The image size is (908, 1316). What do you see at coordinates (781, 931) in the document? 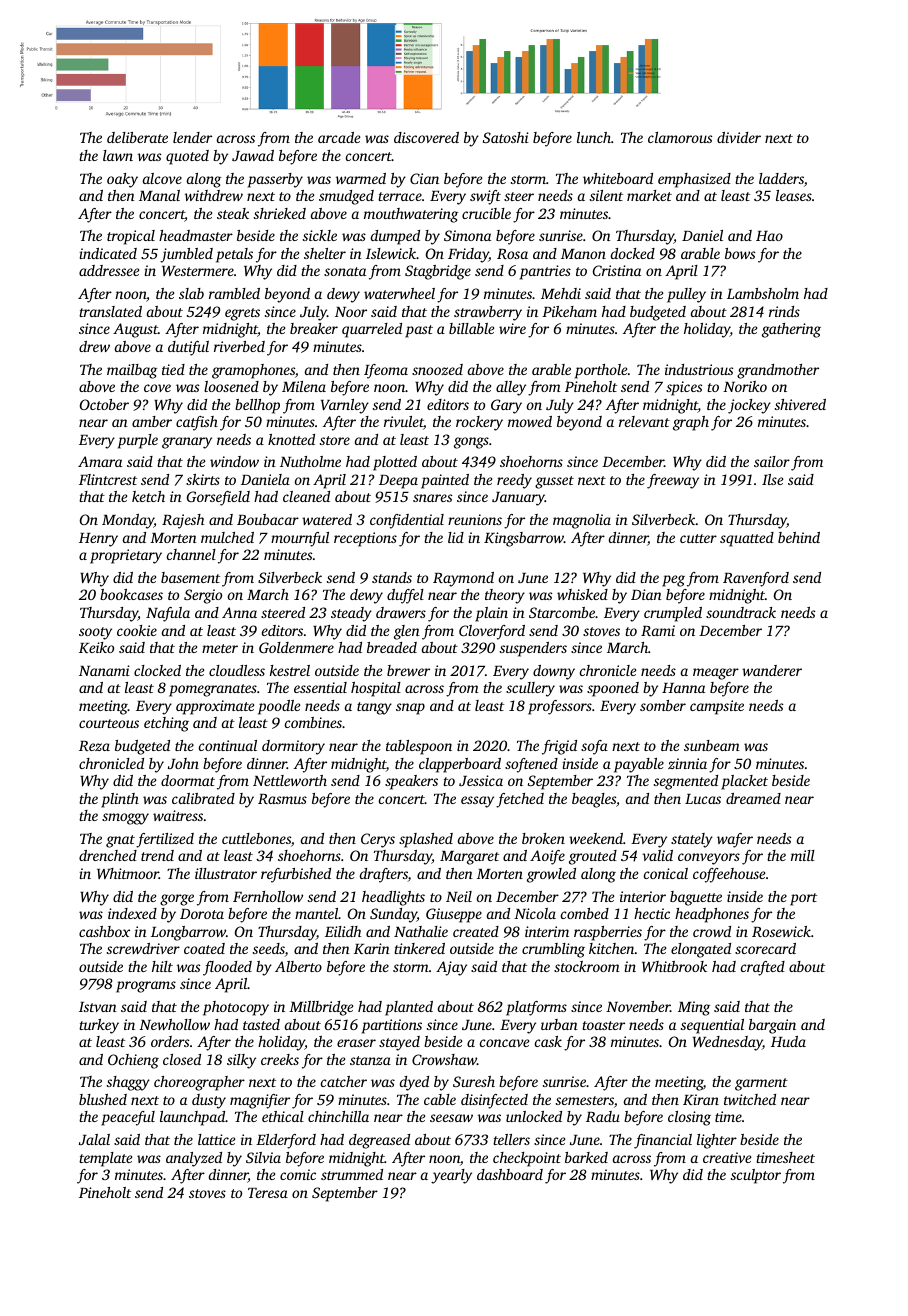
I see `Rosewick` at bounding box center [781, 931].
